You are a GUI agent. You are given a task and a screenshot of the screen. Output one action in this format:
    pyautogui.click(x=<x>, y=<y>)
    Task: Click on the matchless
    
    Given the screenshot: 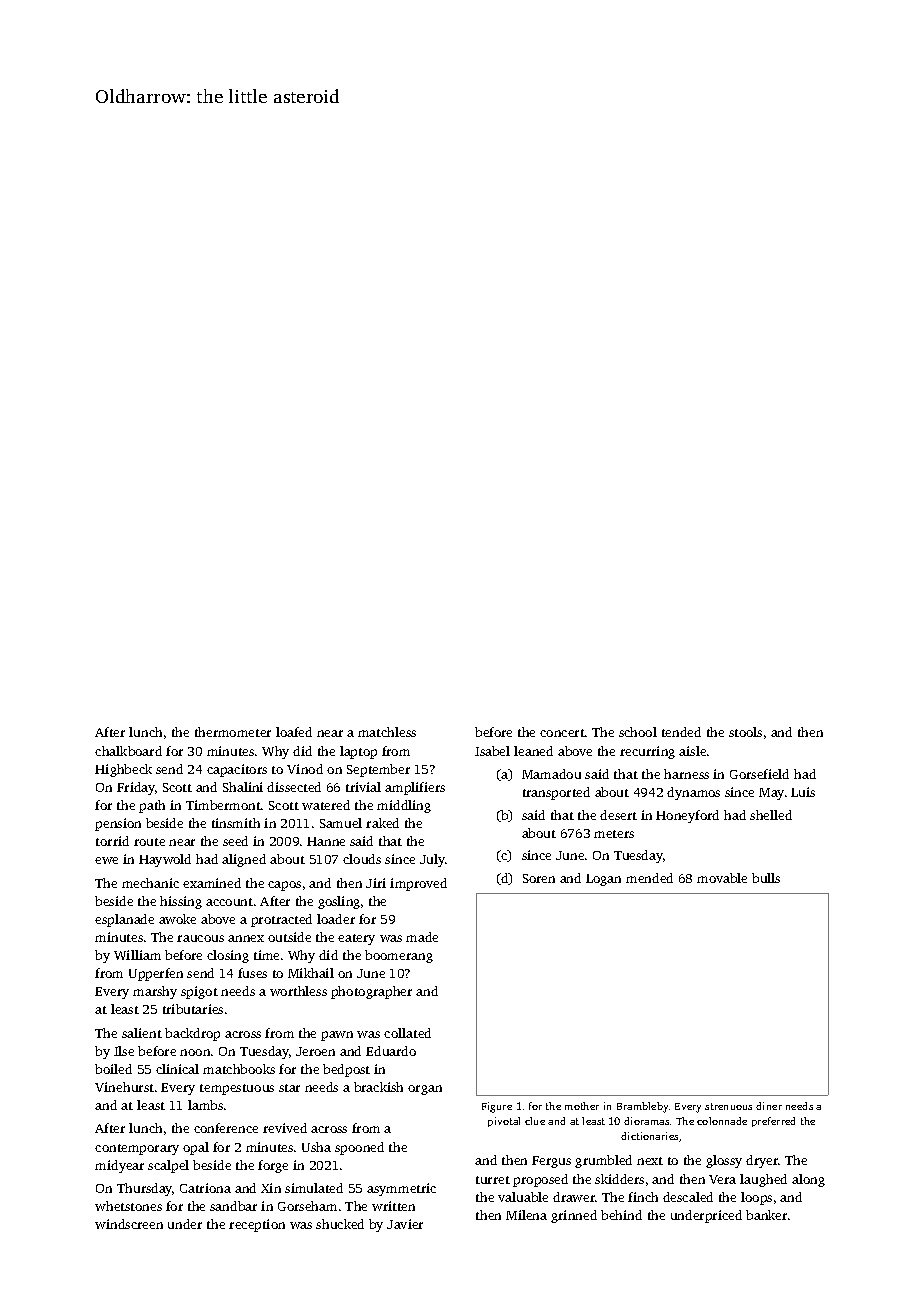 What is the action you would take?
    pyautogui.click(x=387, y=732)
